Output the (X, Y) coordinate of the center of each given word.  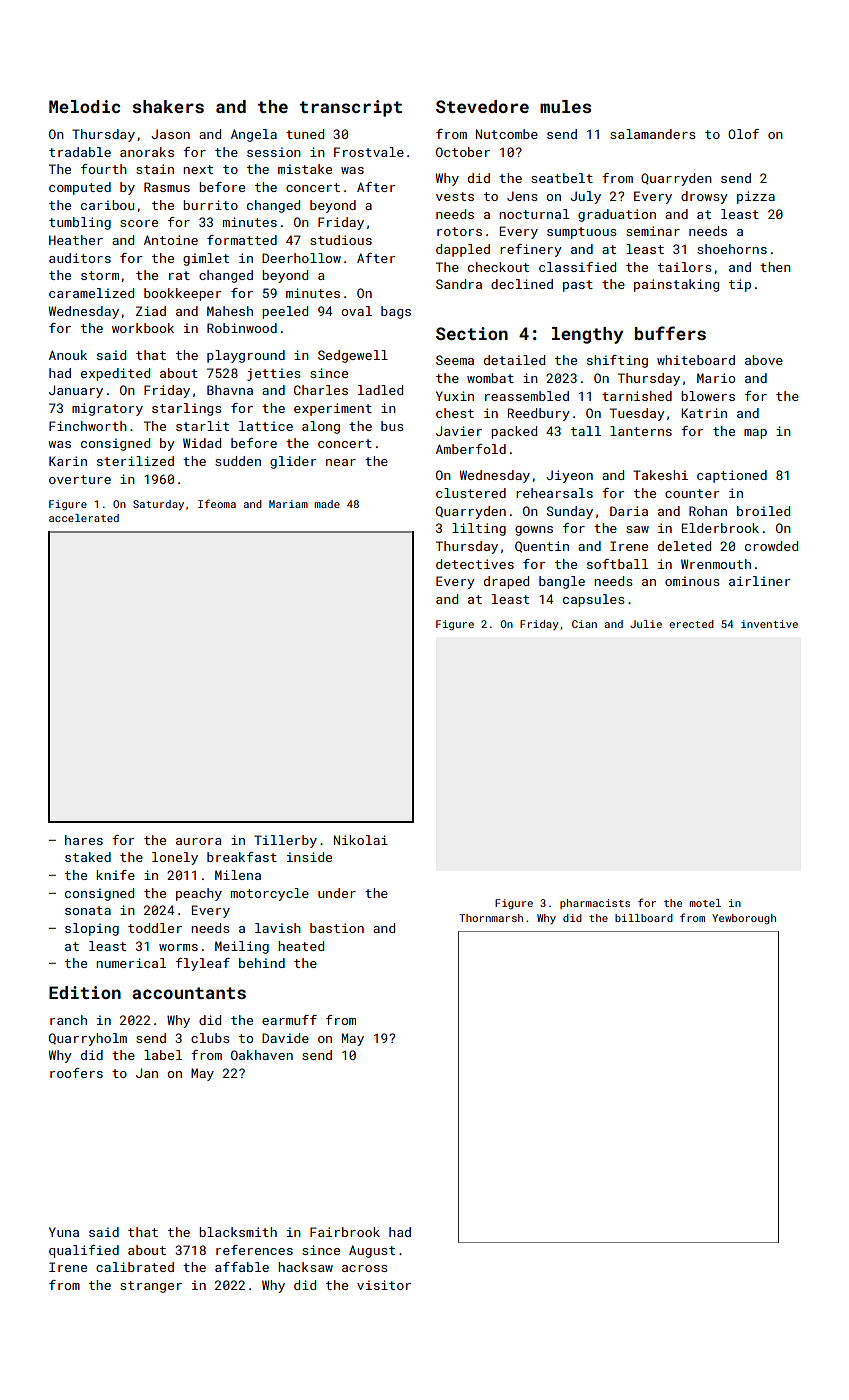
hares (84, 840)
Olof (743, 134)
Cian (584, 624)
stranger (151, 1287)
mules (565, 106)
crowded (771, 546)
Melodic (84, 106)
